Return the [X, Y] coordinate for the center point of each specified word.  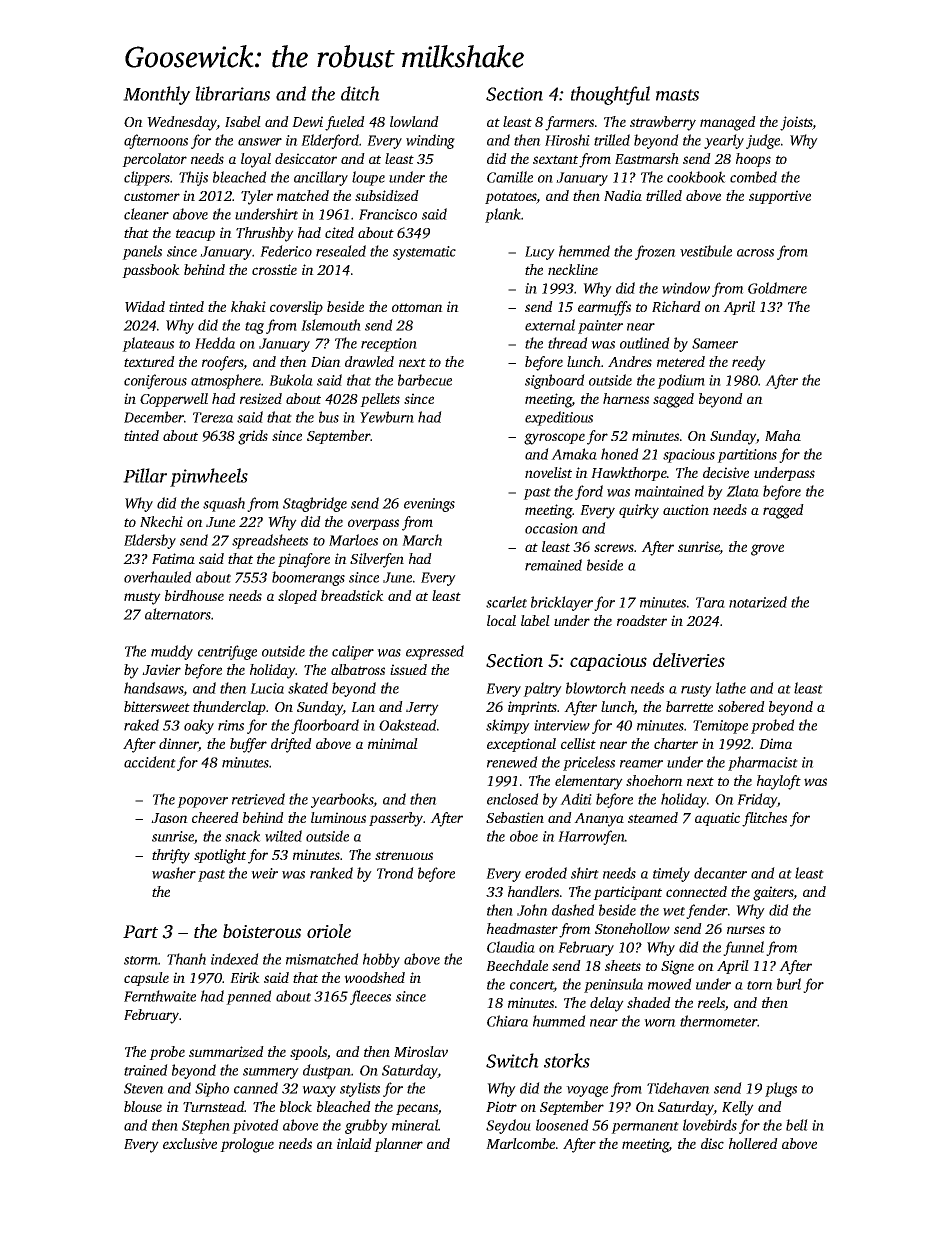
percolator [154, 160]
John [532, 910]
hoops [753, 160]
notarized [758, 602]
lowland [414, 121]
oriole [329, 931]
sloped [297, 597]
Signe [677, 967]
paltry [542, 689]
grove [767, 550]
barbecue [425, 380]
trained [146, 1070]
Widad [145, 306]
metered [681, 361]
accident [150, 762]
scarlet [506, 602]
